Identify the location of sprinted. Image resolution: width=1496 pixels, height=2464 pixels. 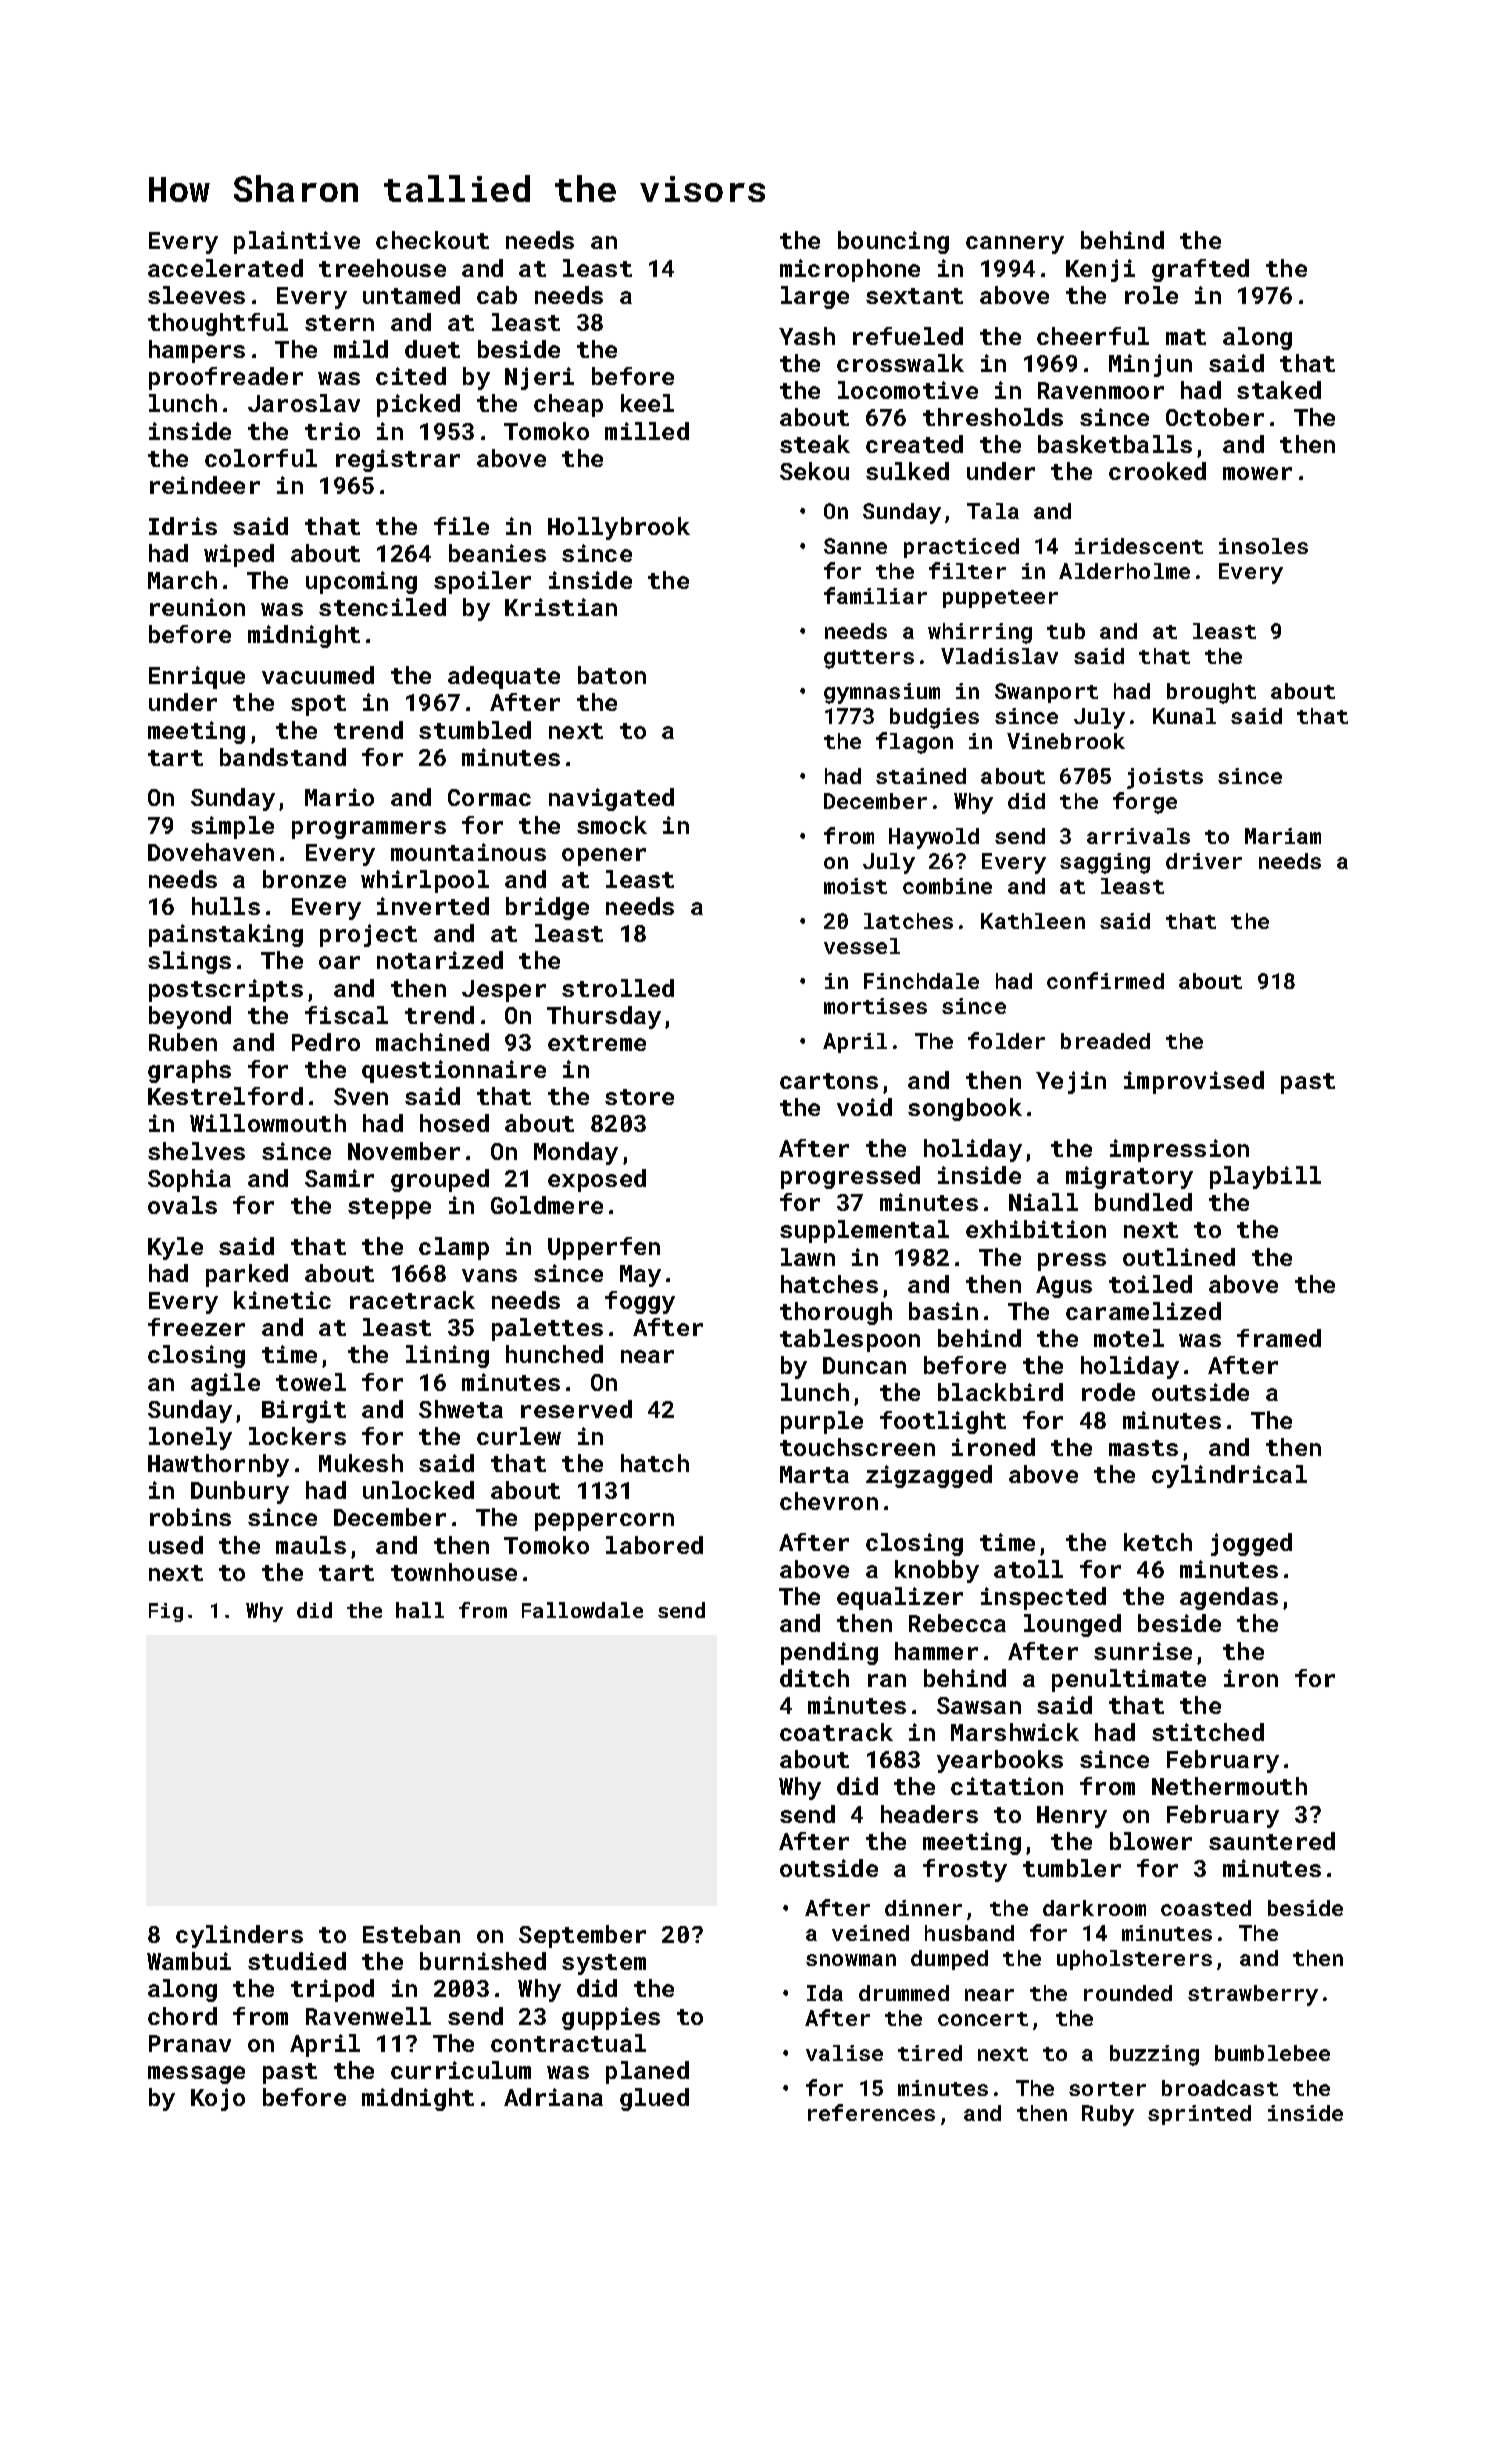
(1199, 2115).
